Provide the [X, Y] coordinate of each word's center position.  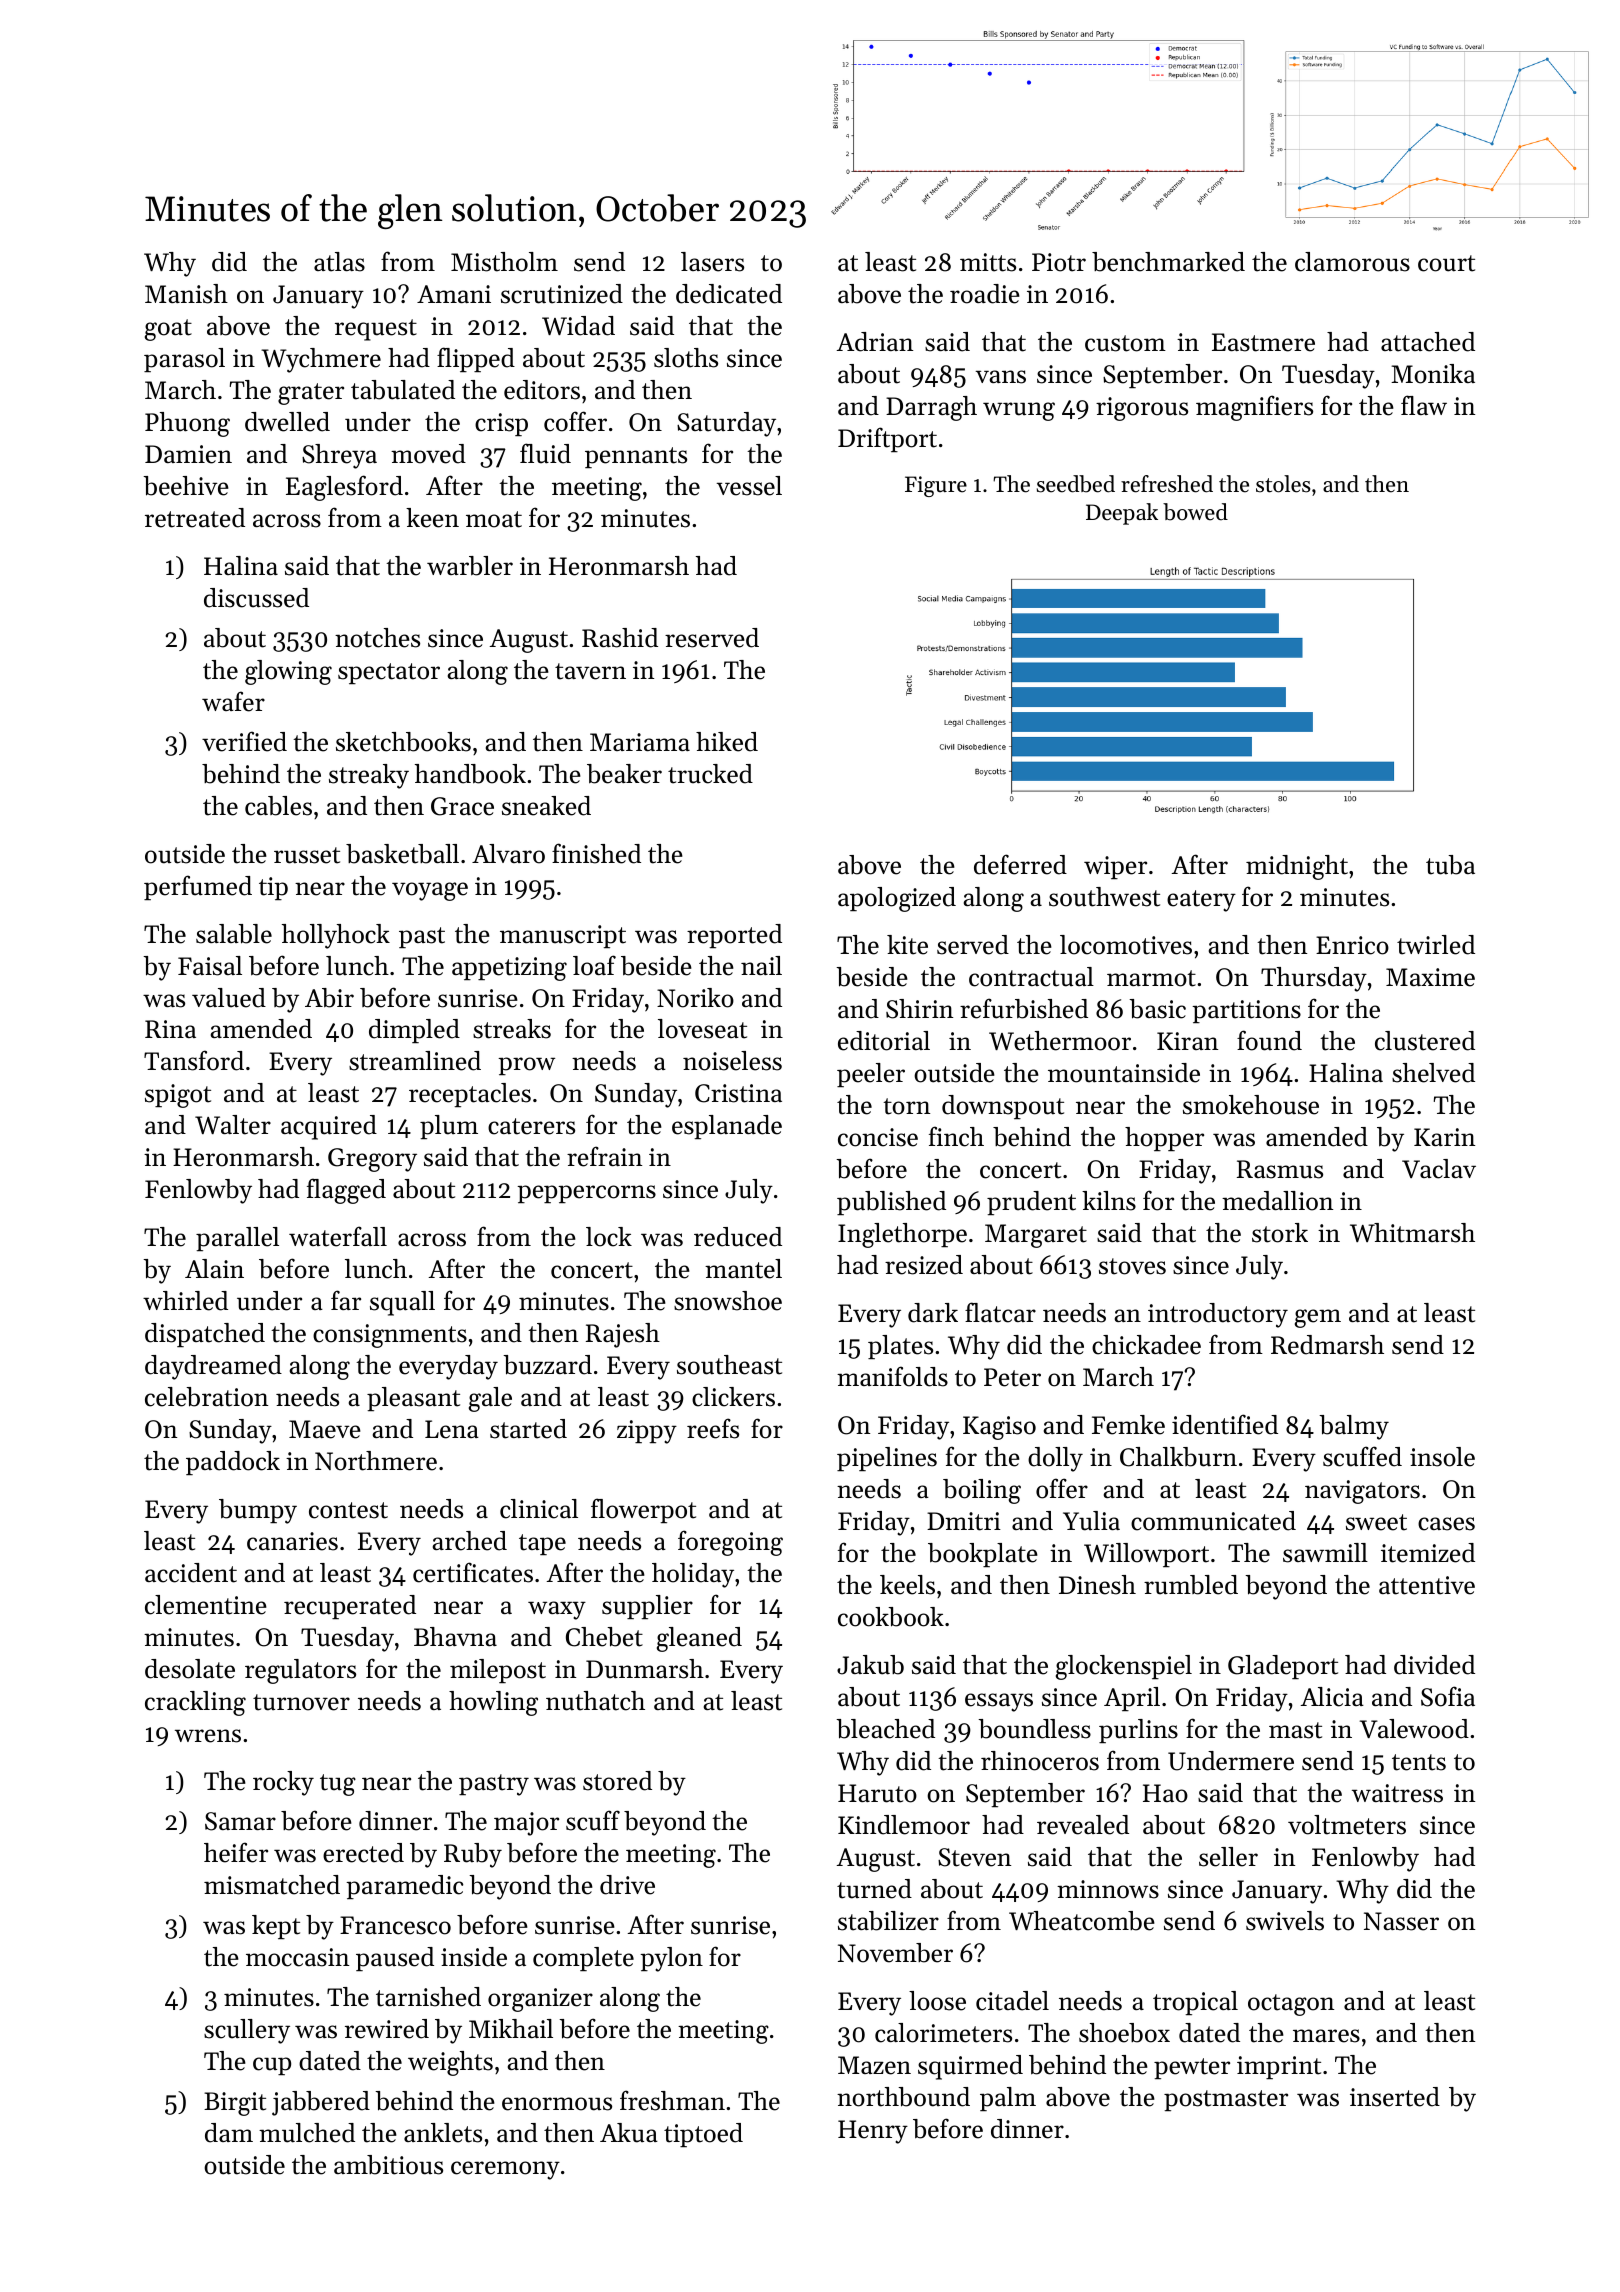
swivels [1285, 1921]
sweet [1376, 1522]
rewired [387, 2029]
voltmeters [1347, 1825]
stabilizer [888, 1921]
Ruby [473, 1855]
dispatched [205, 1335]
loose [937, 2001]
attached [1428, 342]
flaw [1424, 405]
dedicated [729, 294]
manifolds [892, 1376]
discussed [256, 598]
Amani [454, 294]
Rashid [620, 638]
